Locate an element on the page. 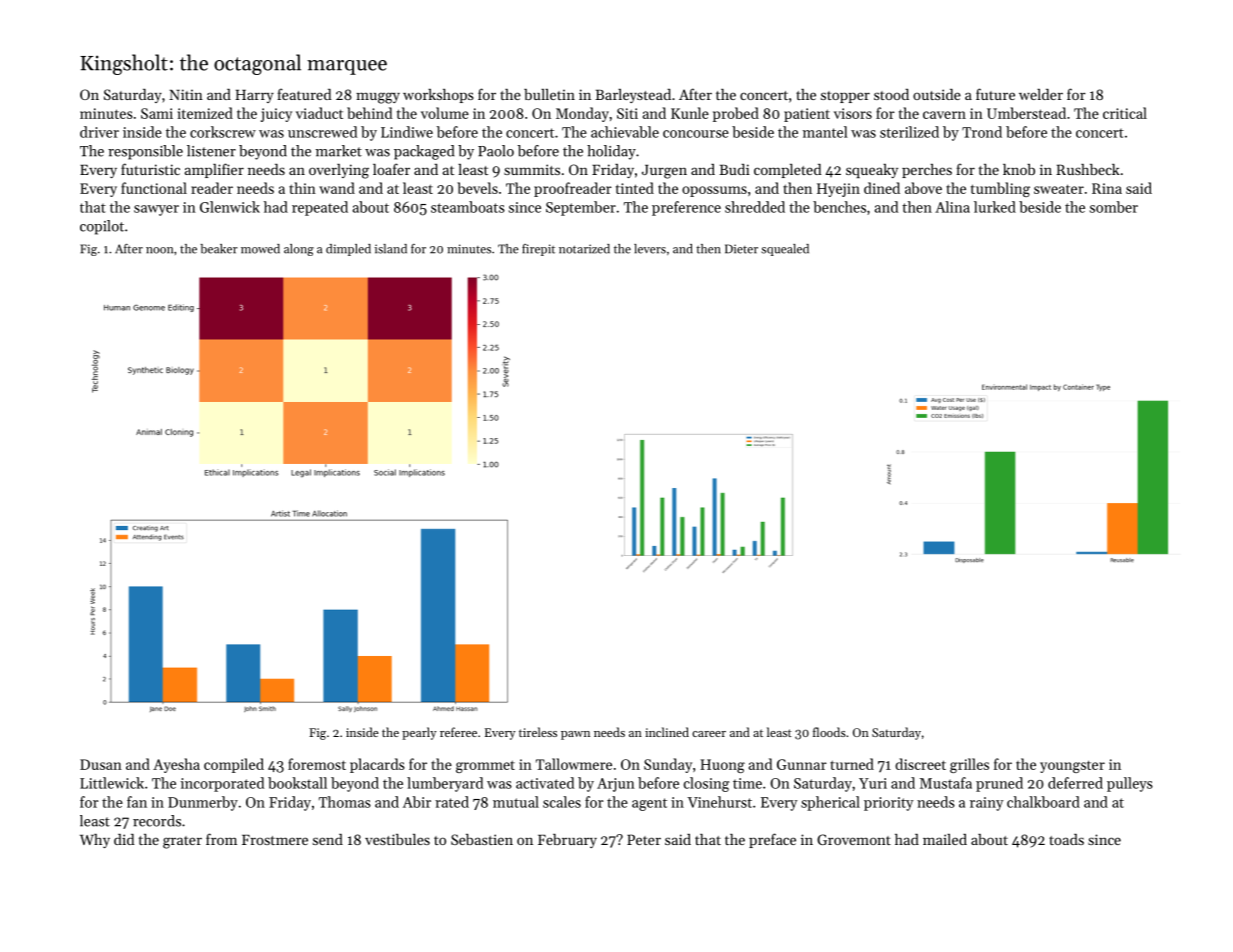  career is located at coordinates (709, 734).
